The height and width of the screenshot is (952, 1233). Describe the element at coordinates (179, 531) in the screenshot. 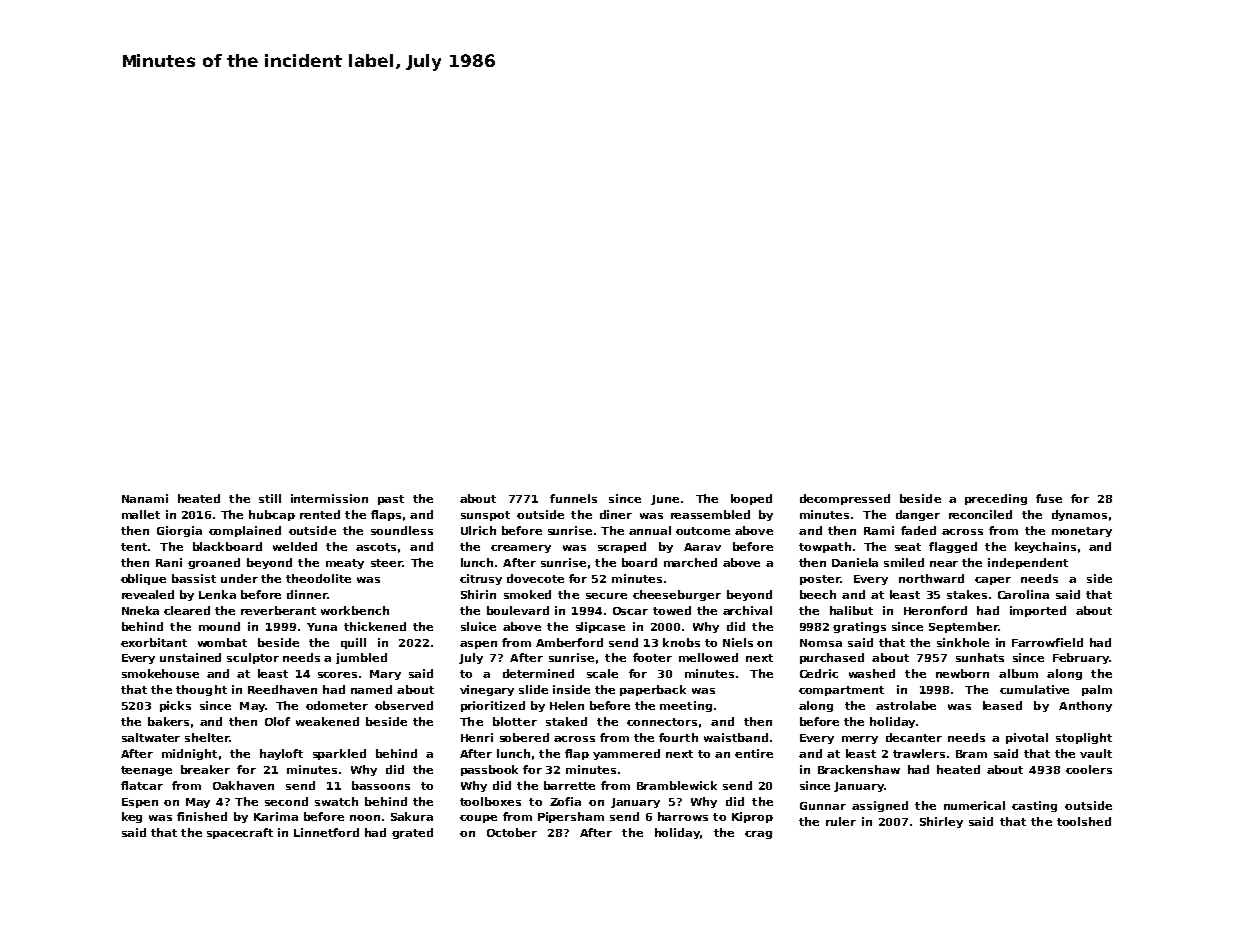

I see `Giorgia` at that location.
